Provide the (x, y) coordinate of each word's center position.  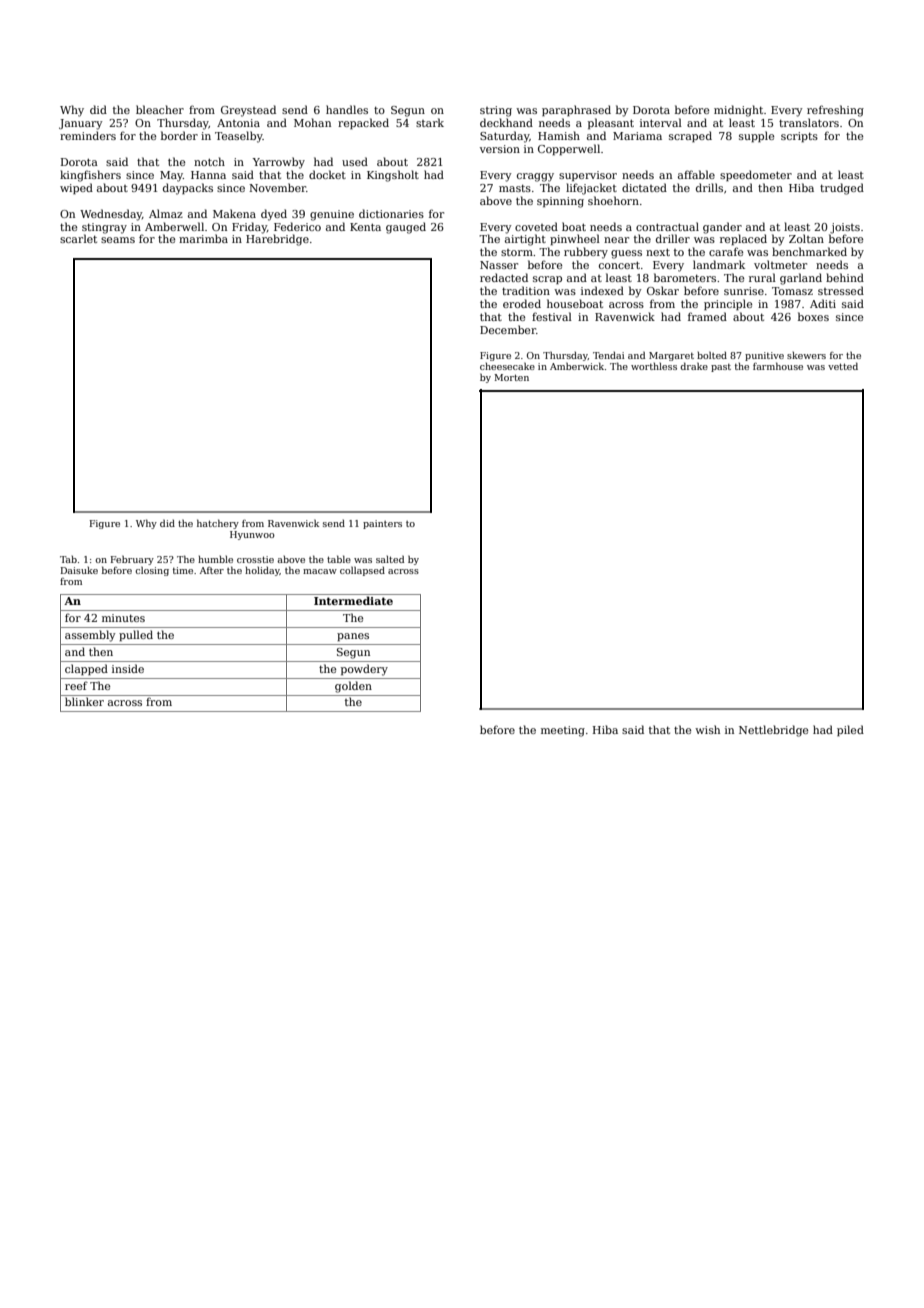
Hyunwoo (252, 535)
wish (707, 729)
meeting (563, 731)
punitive (764, 356)
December (508, 329)
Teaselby (239, 137)
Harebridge (277, 240)
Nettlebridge (773, 731)
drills (709, 187)
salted (390, 559)
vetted (843, 366)
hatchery (218, 524)
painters (382, 524)
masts (515, 188)
